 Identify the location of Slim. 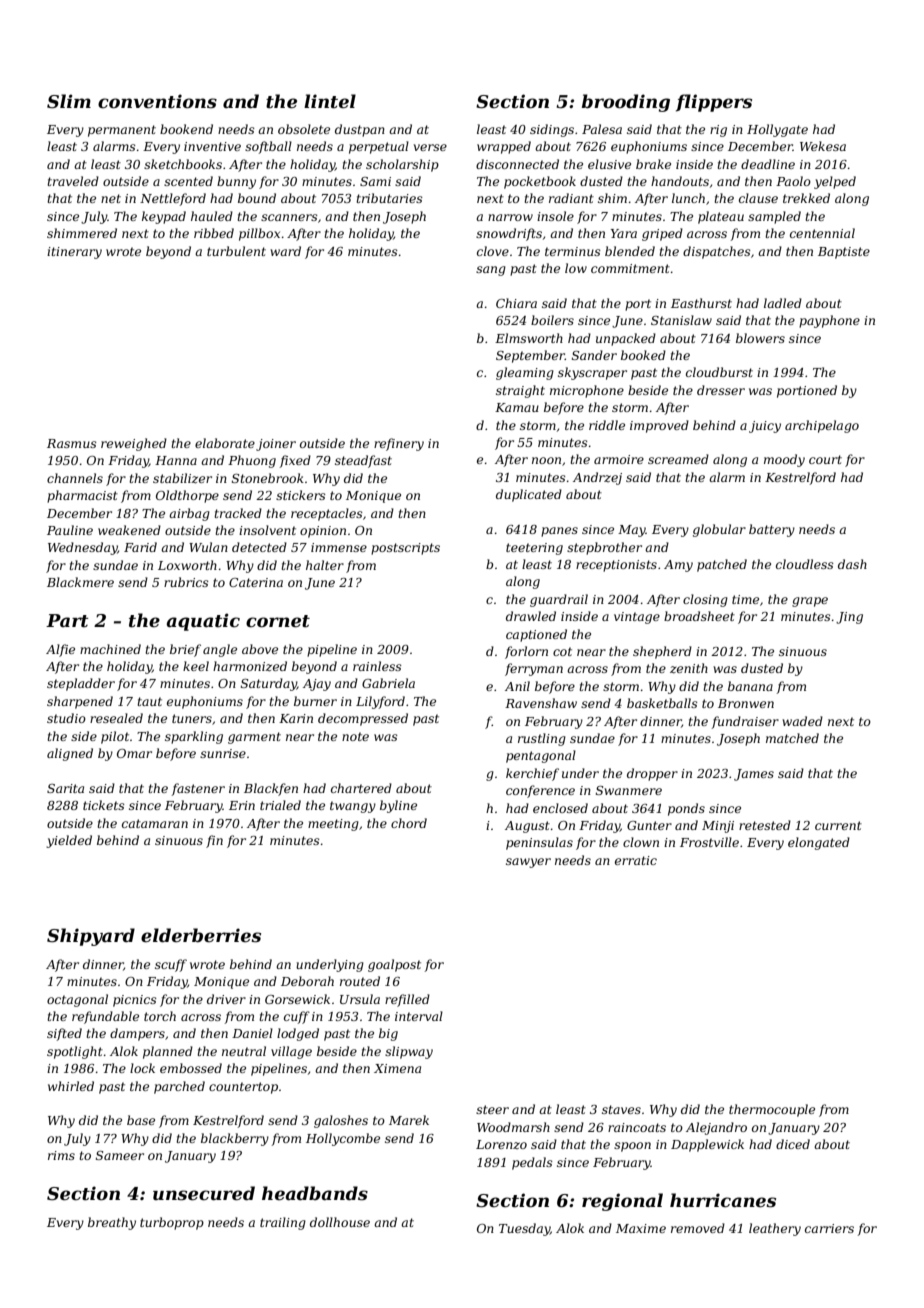
(69, 101).
